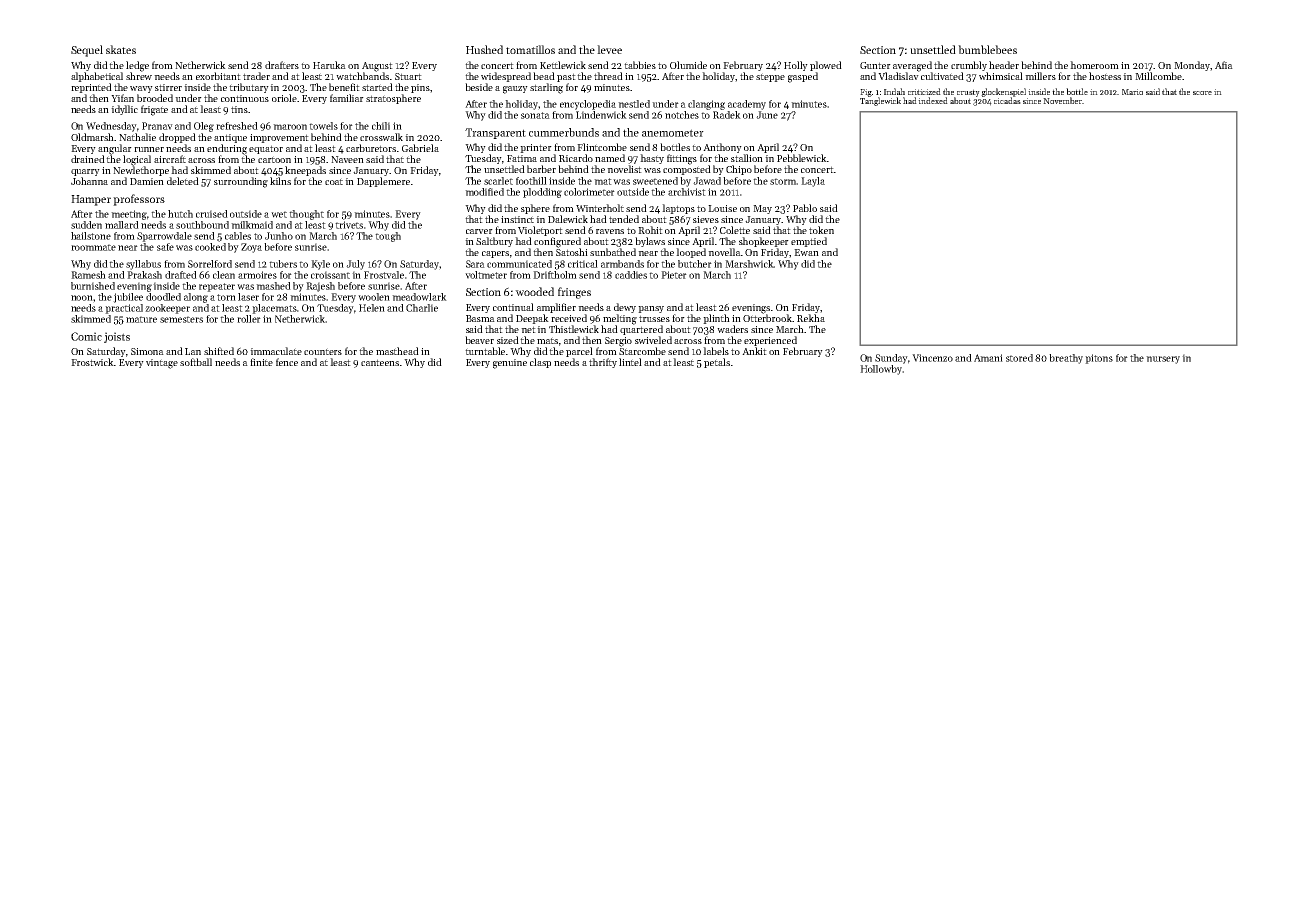 This screenshot has height=924, width=1308. I want to click on header, so click(1004, 65).
